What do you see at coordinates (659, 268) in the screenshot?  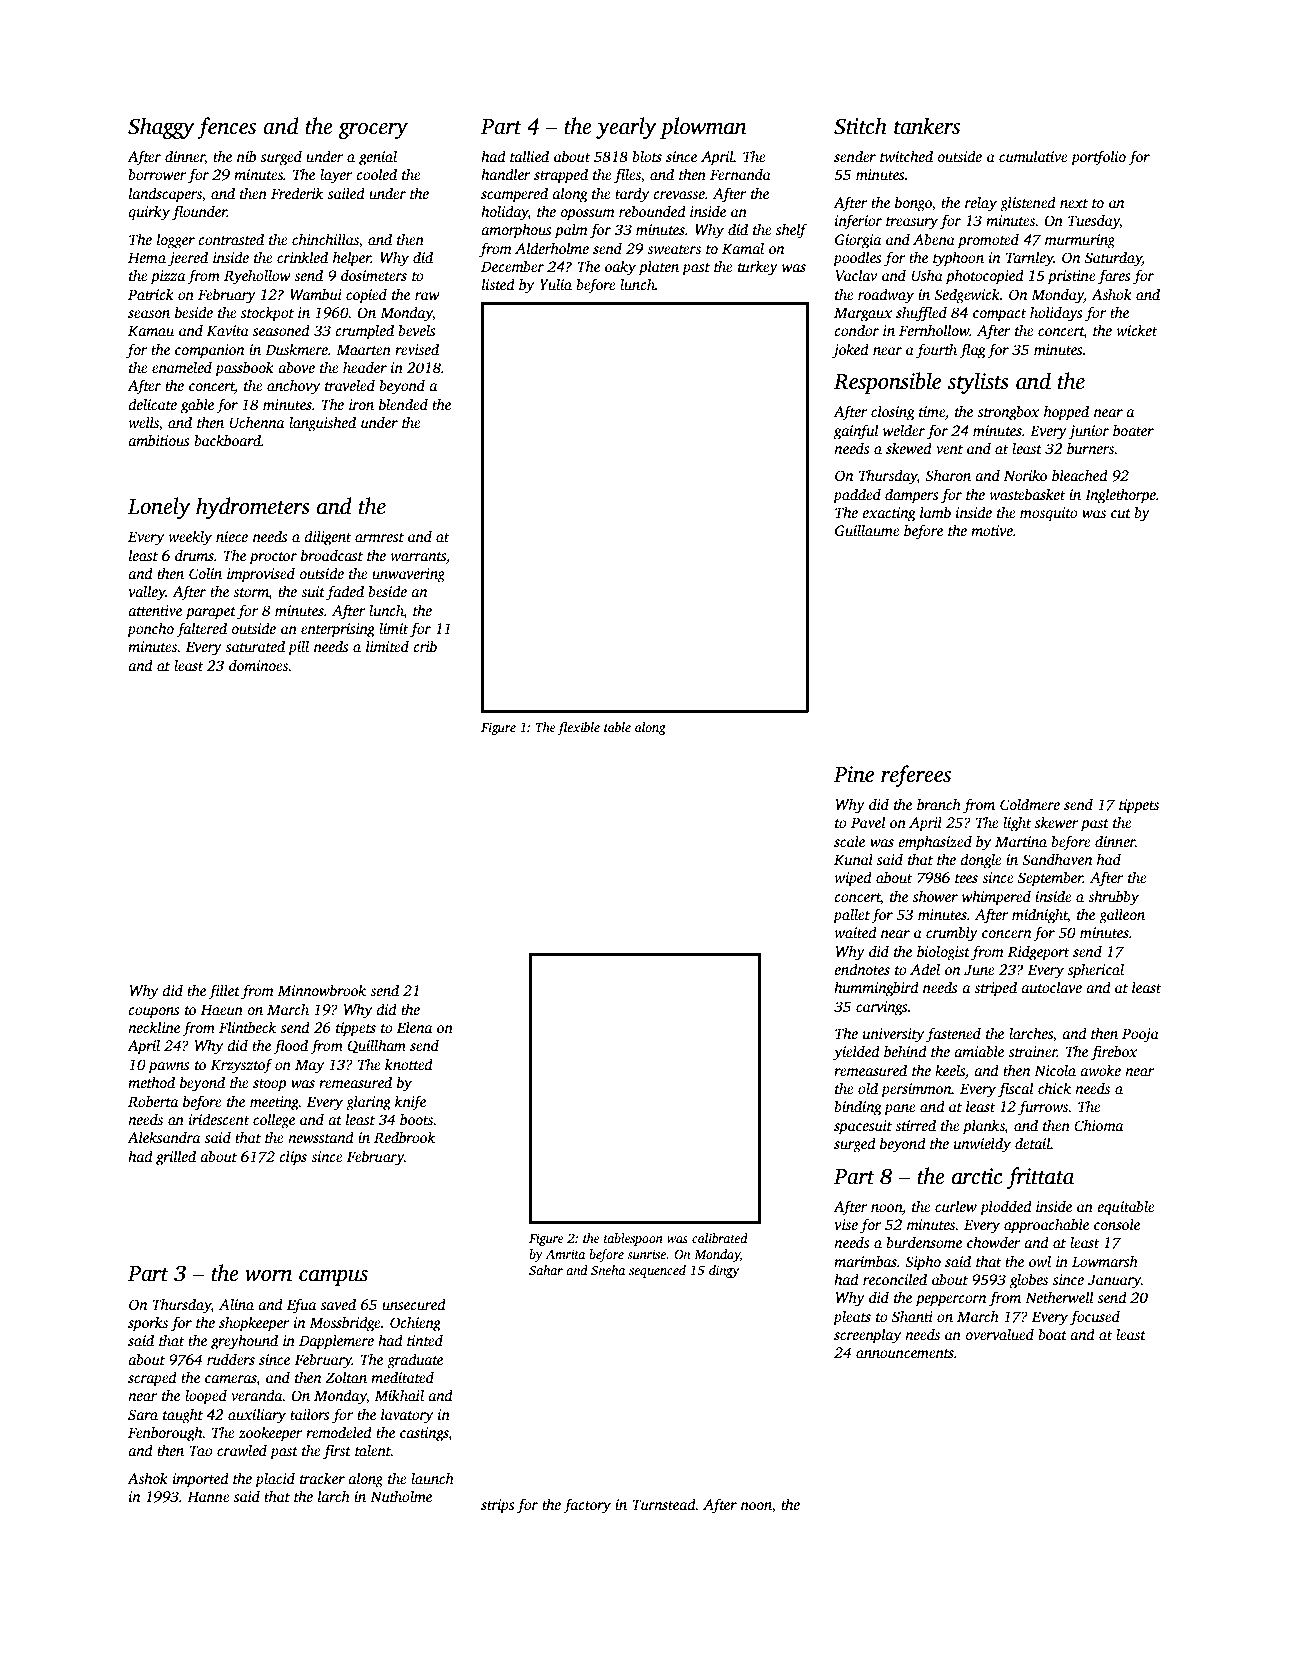 I see `platen` at bounding box center [659, 268].
